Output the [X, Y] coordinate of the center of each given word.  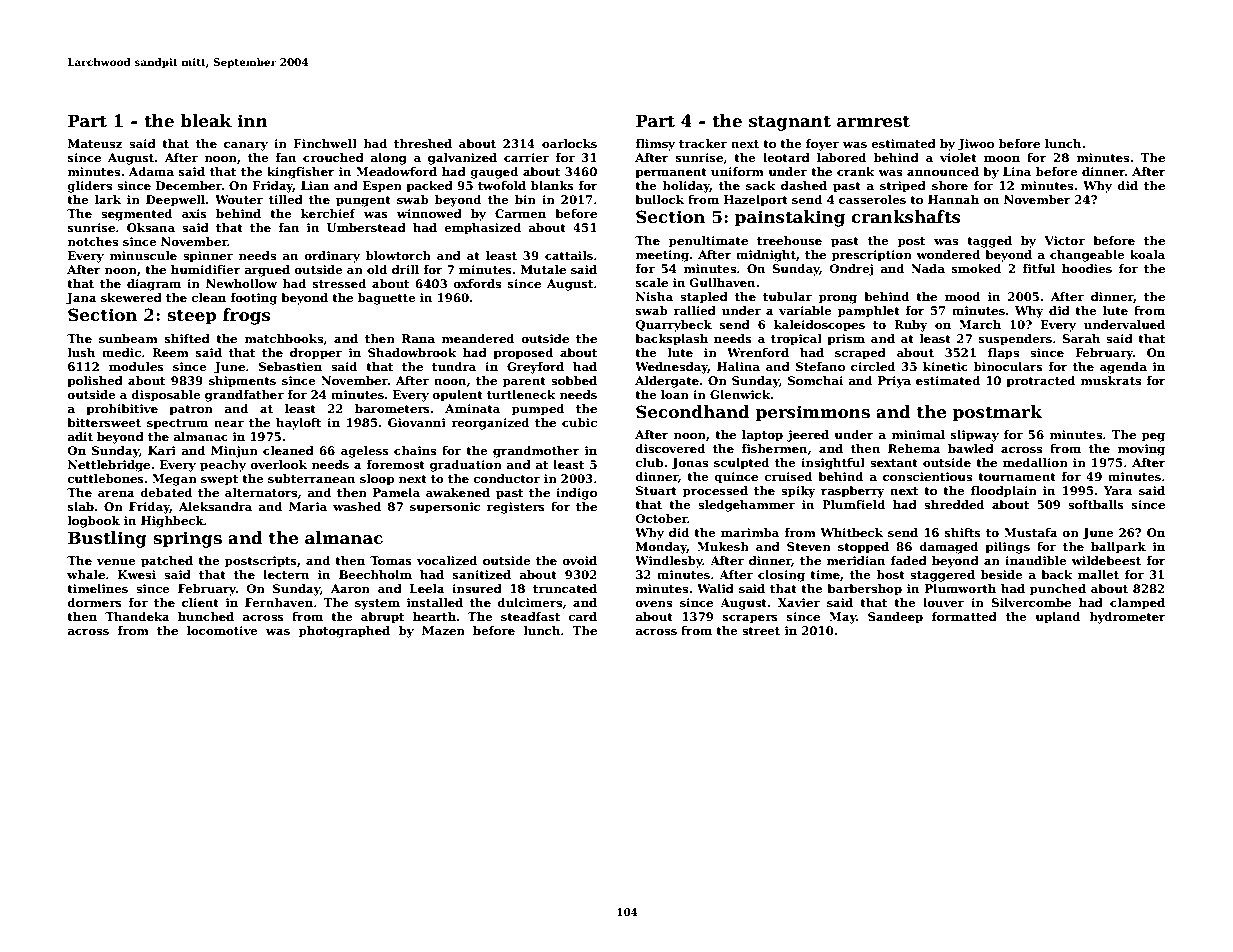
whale [86, 574]
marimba [750, 532]
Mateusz [95, 143]
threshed [423, 143]
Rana [418, 338]
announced [943, 171]
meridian [856, 560]
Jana [81, 299]
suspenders [1015, 340]
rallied [694, 310]
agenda [1123, 368]
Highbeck [172, 522]
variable [805, 310]
